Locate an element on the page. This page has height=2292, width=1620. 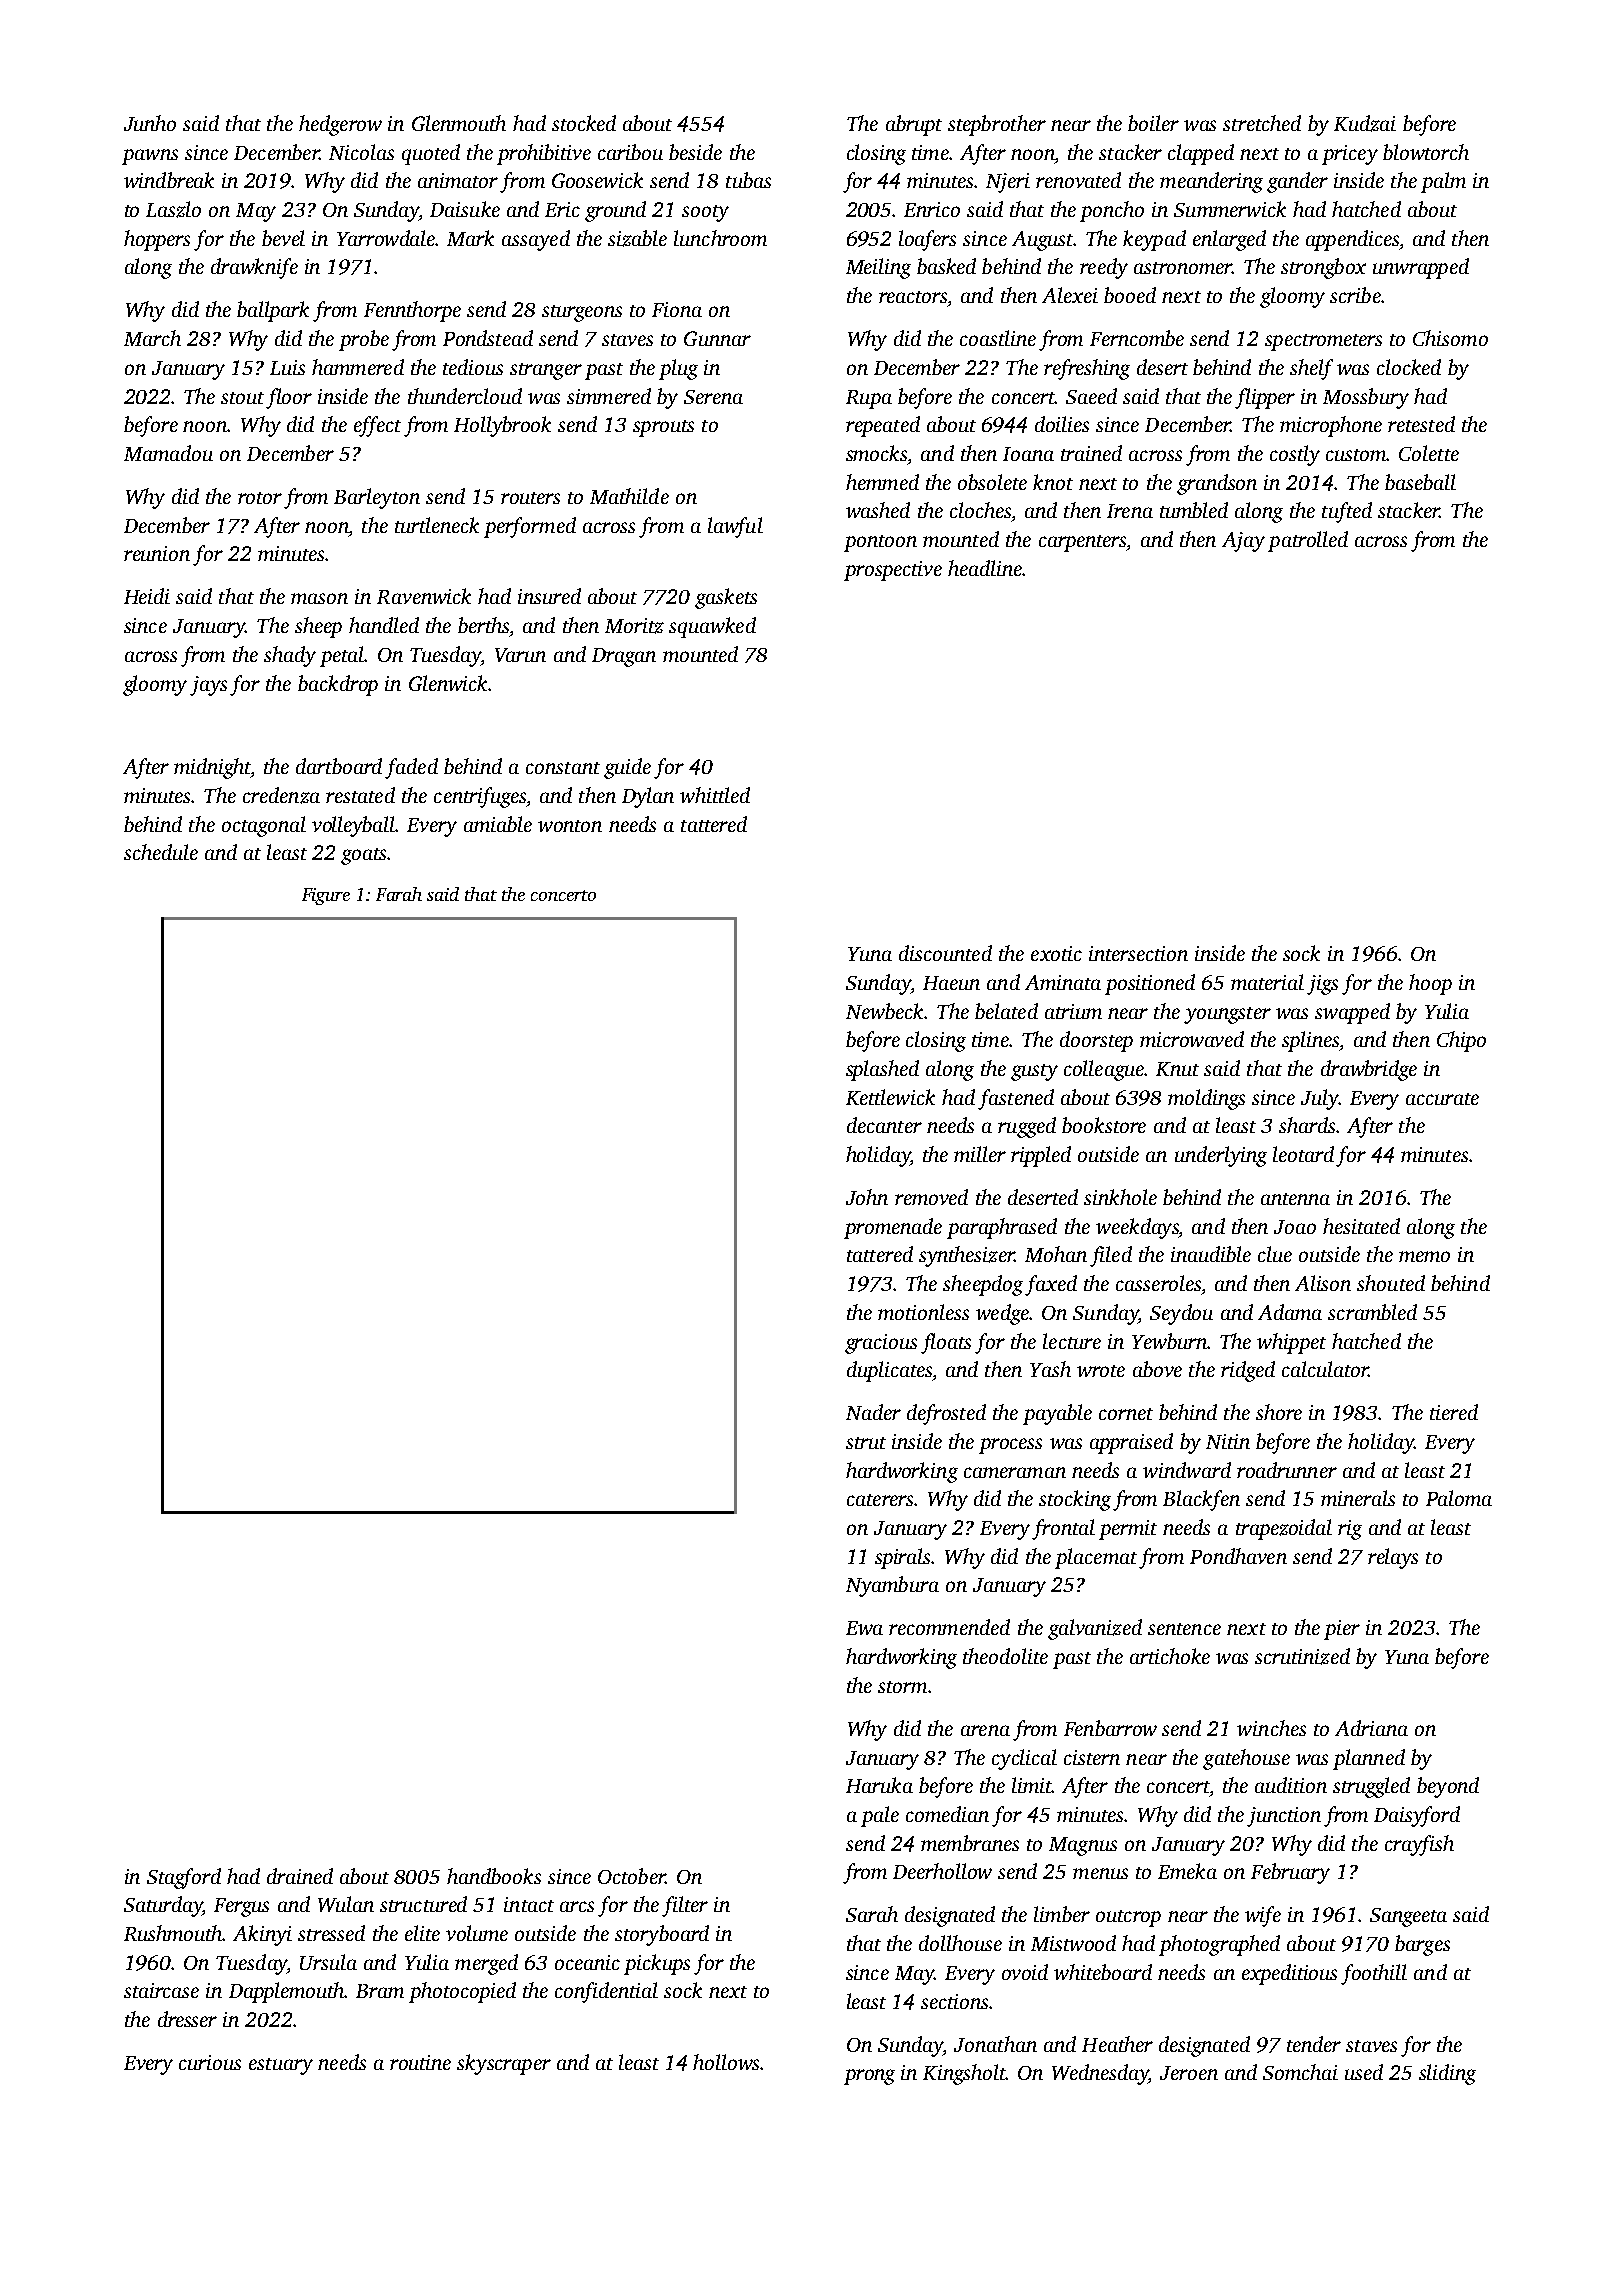
estuary is located at coordinates (281, 2066).
